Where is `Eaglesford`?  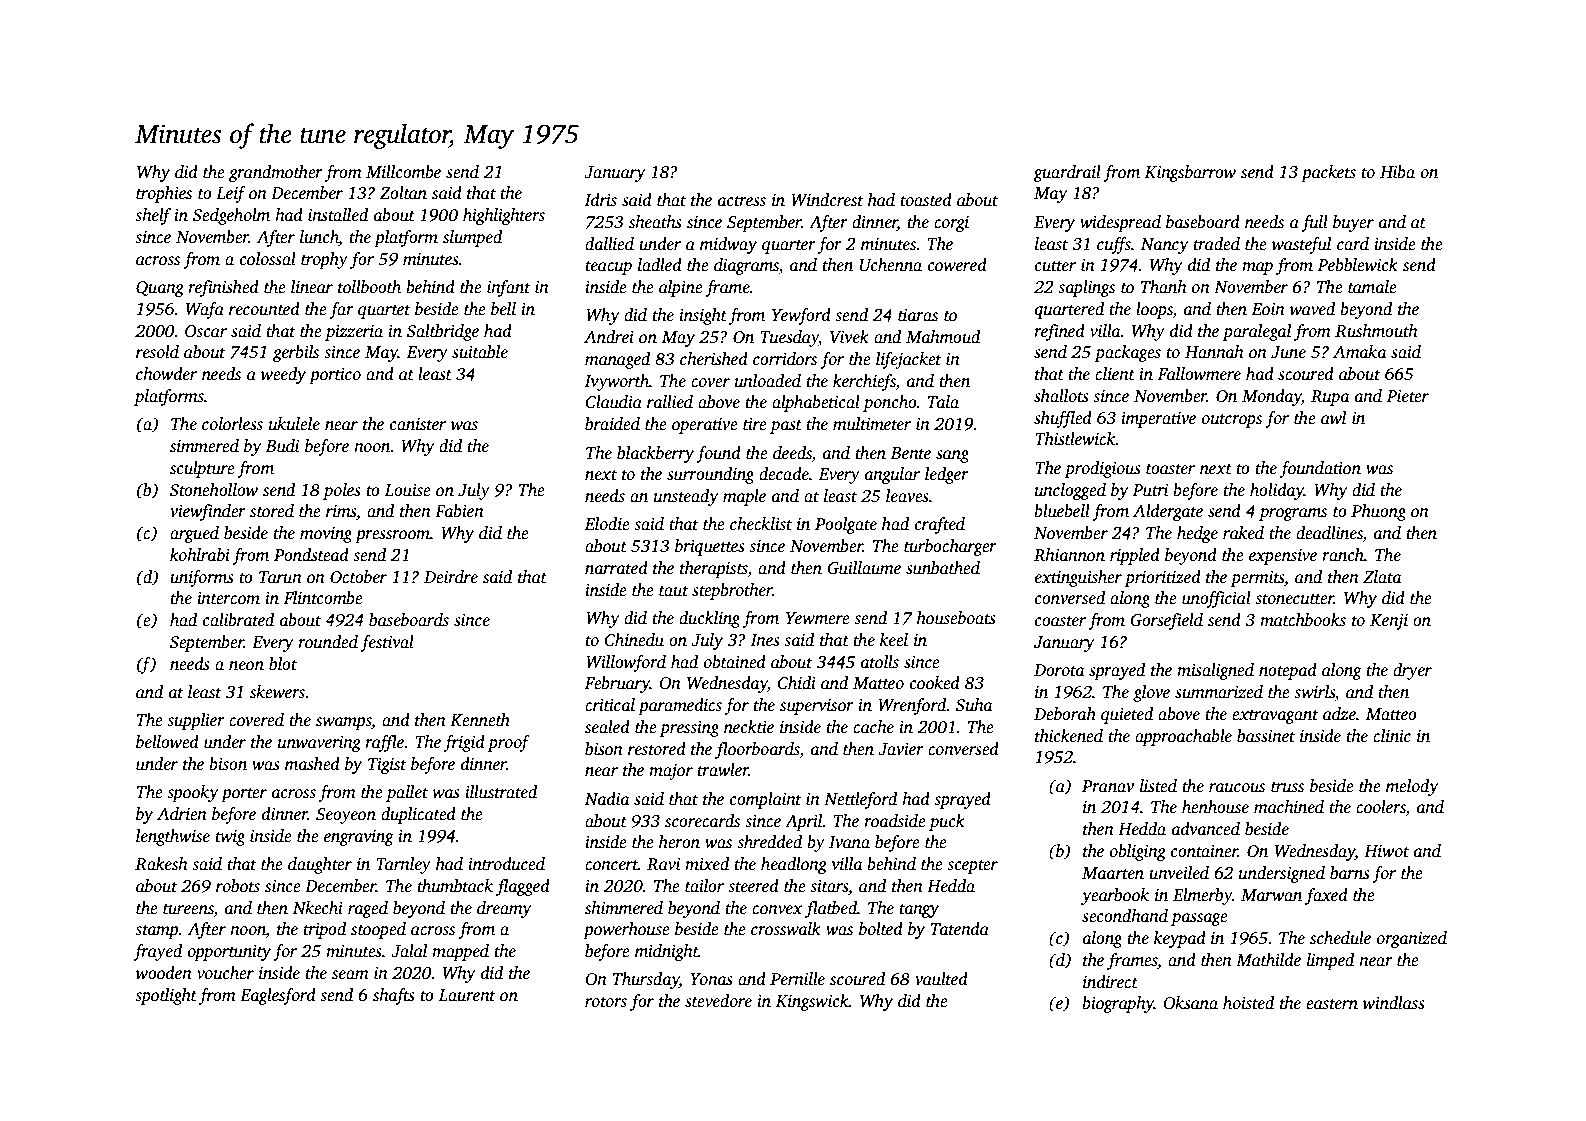 Eaglesford is located at coordinates (278, 996).
